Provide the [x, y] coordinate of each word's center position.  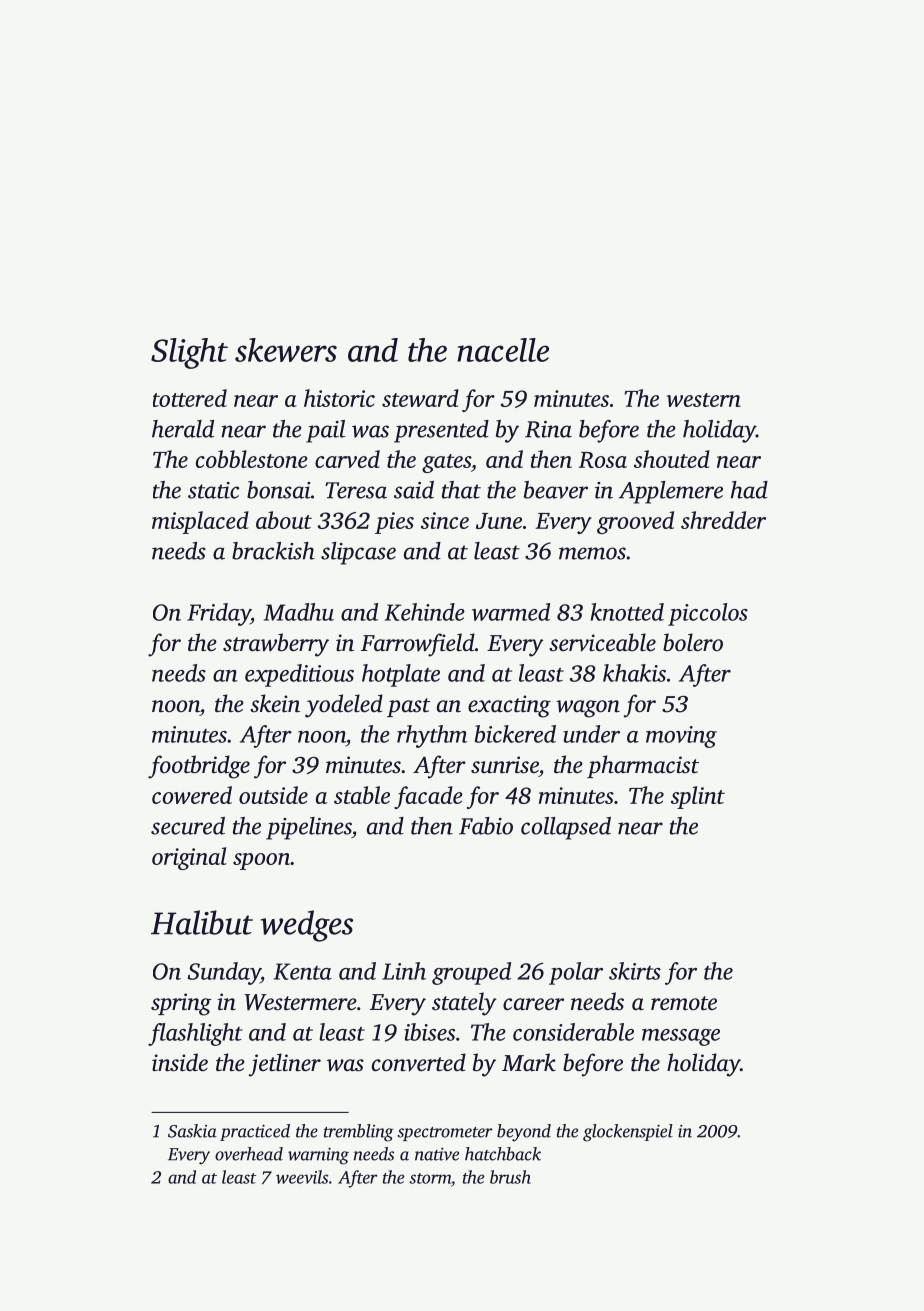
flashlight [195, 1034]
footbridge [199, 767]
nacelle [503, 350]
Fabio [486, 826]
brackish [273, 551]
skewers [286, 350]
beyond [524, 1133]
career [533, 1004]
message [681, 1037]
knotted [627, 612]
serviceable [602, 642]
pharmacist [643, 766]
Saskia [192, 1131]
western [704, 400]
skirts [635, 971]
